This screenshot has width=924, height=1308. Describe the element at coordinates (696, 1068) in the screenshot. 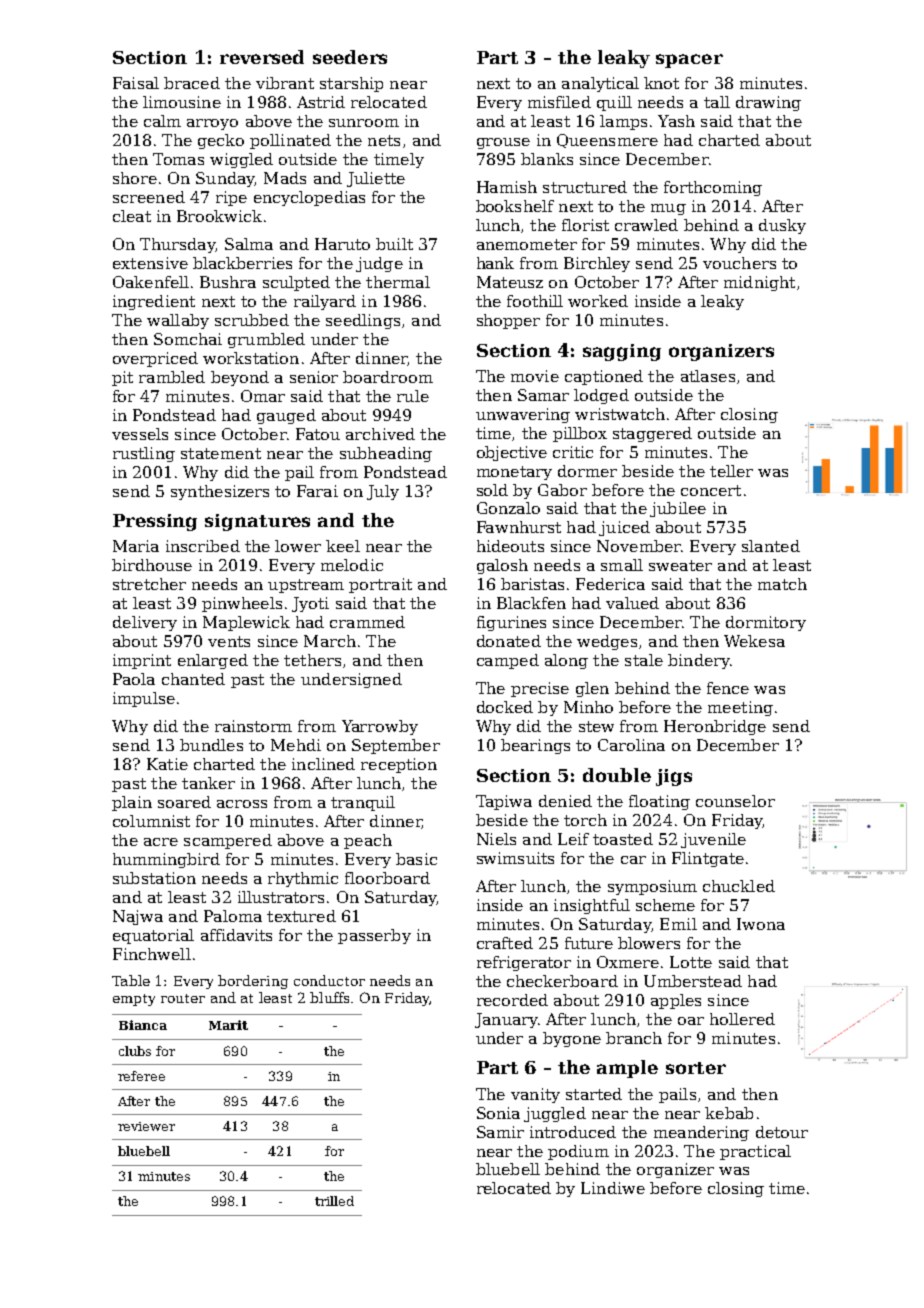

I see `sorter` at that location.
